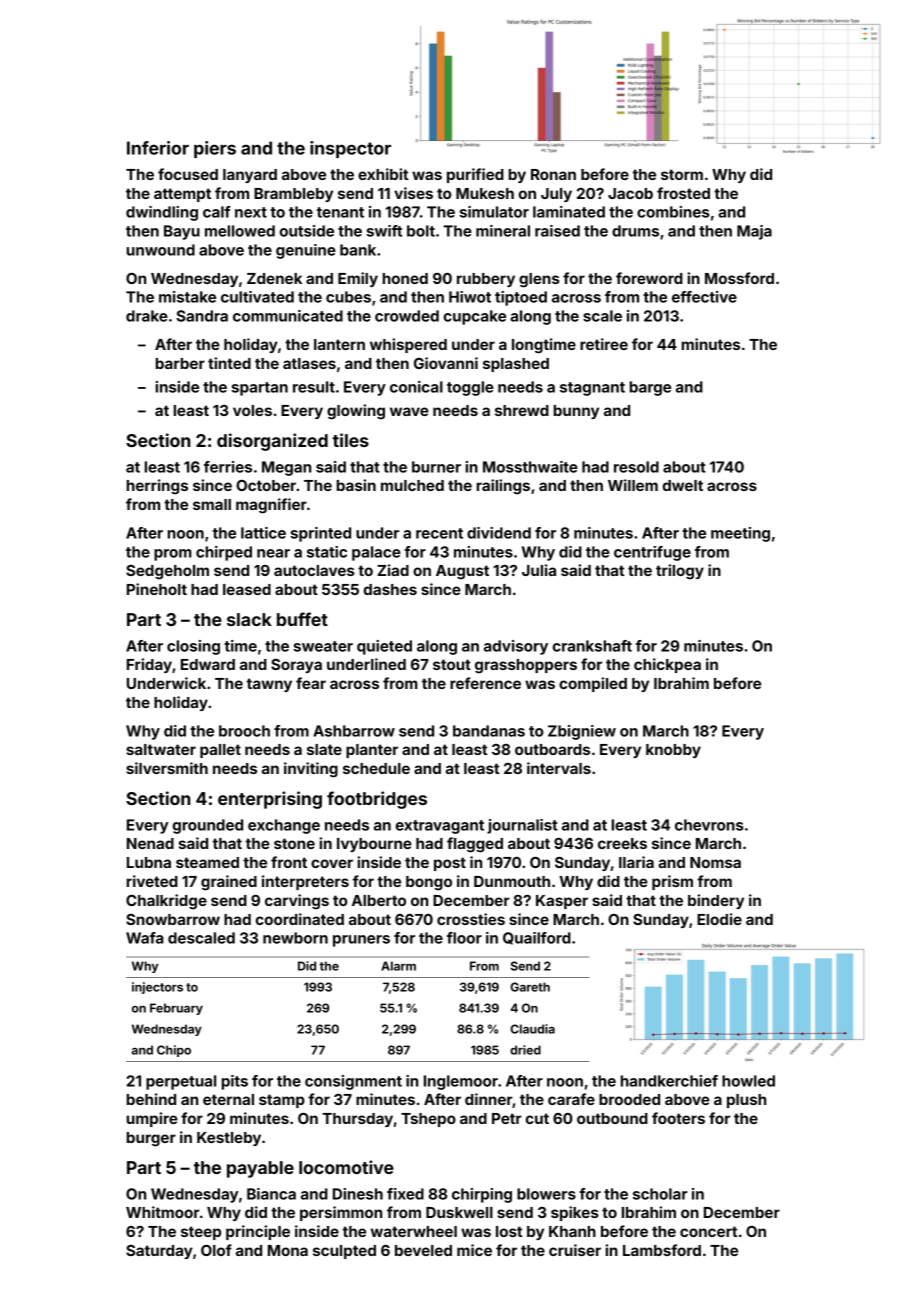 This screenshot has height=1316, width=908. Describe the element at coordinates (244, 731) in the screenshot. I see `brooch` at that location.
